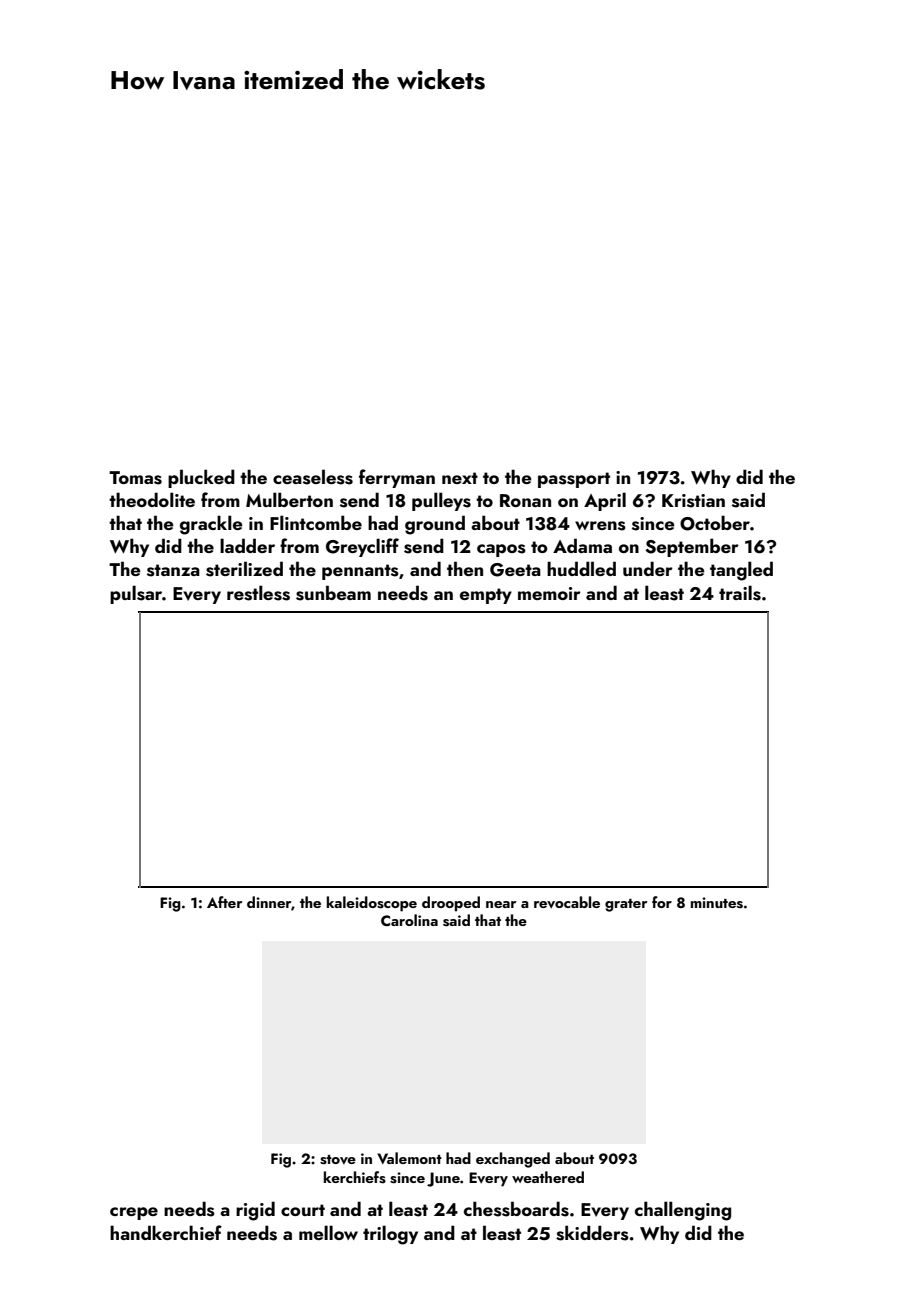  I want to click on memoir, so click(549, 593).
